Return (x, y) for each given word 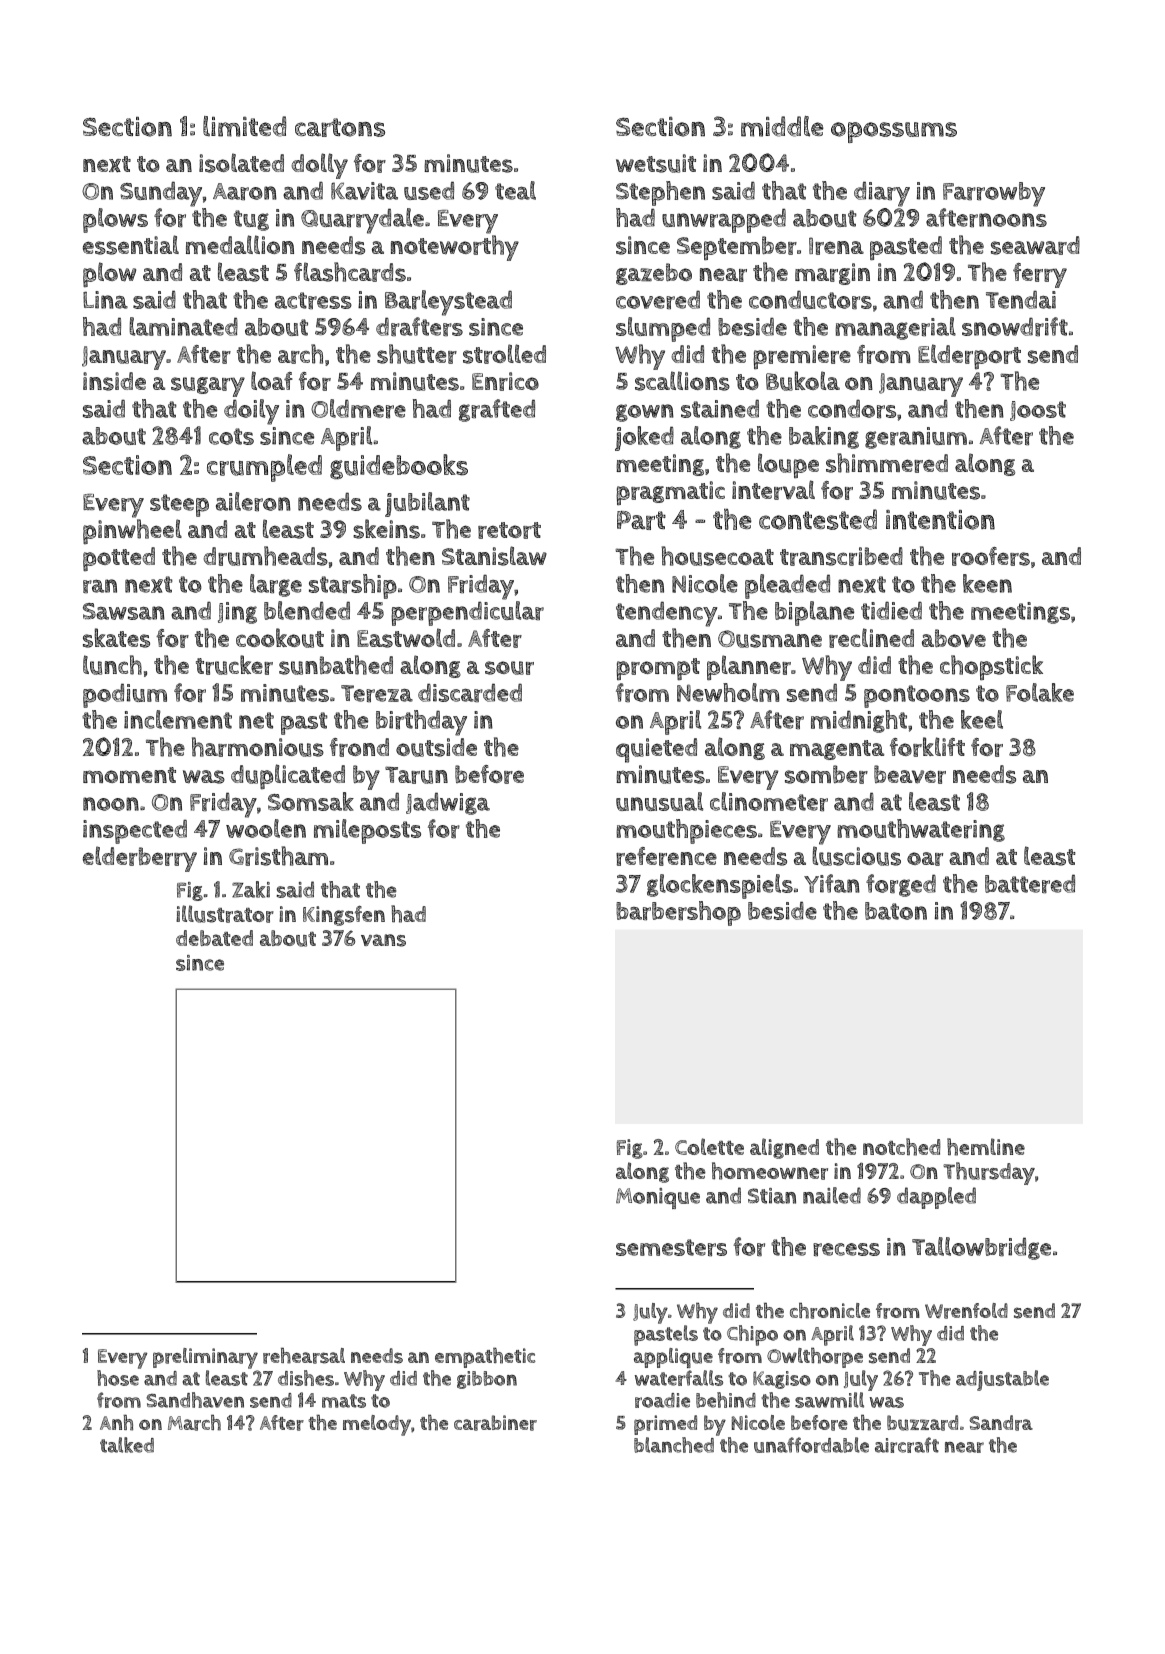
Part (641, 520)
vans (383, 940)
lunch (112, 665)
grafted (497, 410)
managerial (895, 328)
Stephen (660, 193)
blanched (674, 1445)
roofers (991, 556)
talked (127, 1445)
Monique (658, 1198)
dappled (936, 1198)
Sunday (161, 194)
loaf (272, 380)
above (954, 638)
